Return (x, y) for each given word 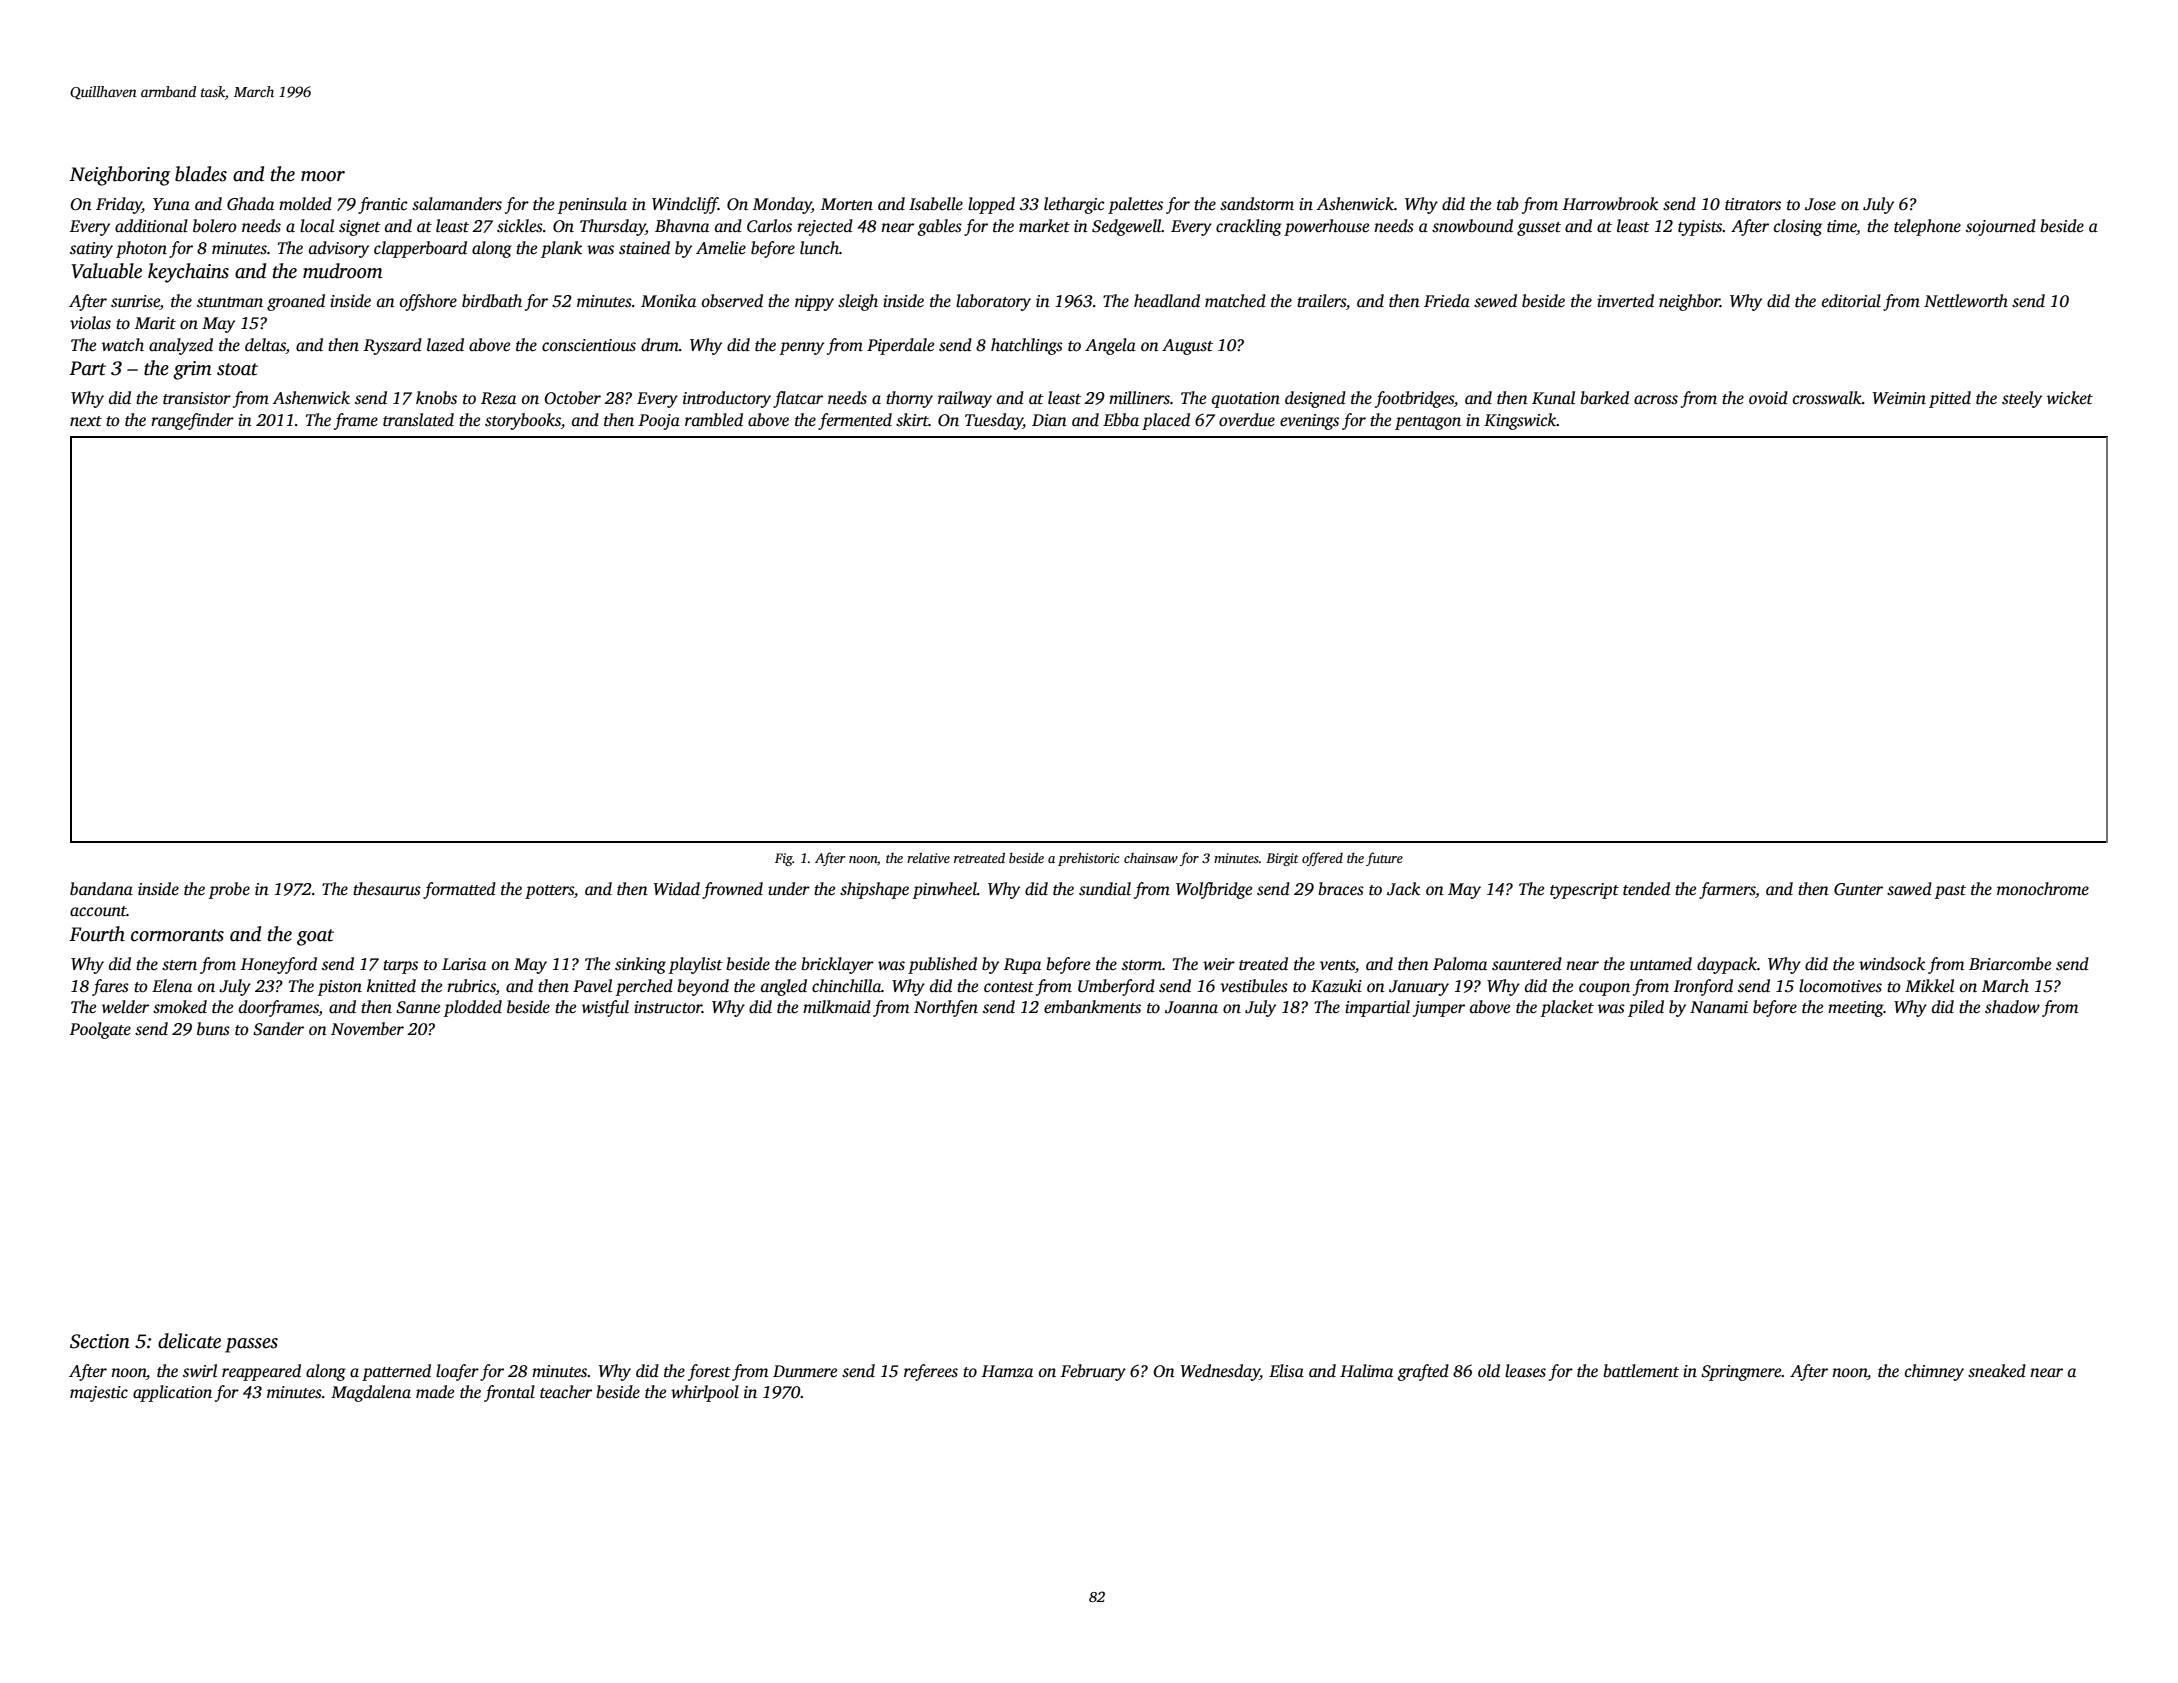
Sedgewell (1127, 227)
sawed (1909, 888)
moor (323, 176)
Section (100, 1341)
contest (1009, 987)
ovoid (1768, 398)
